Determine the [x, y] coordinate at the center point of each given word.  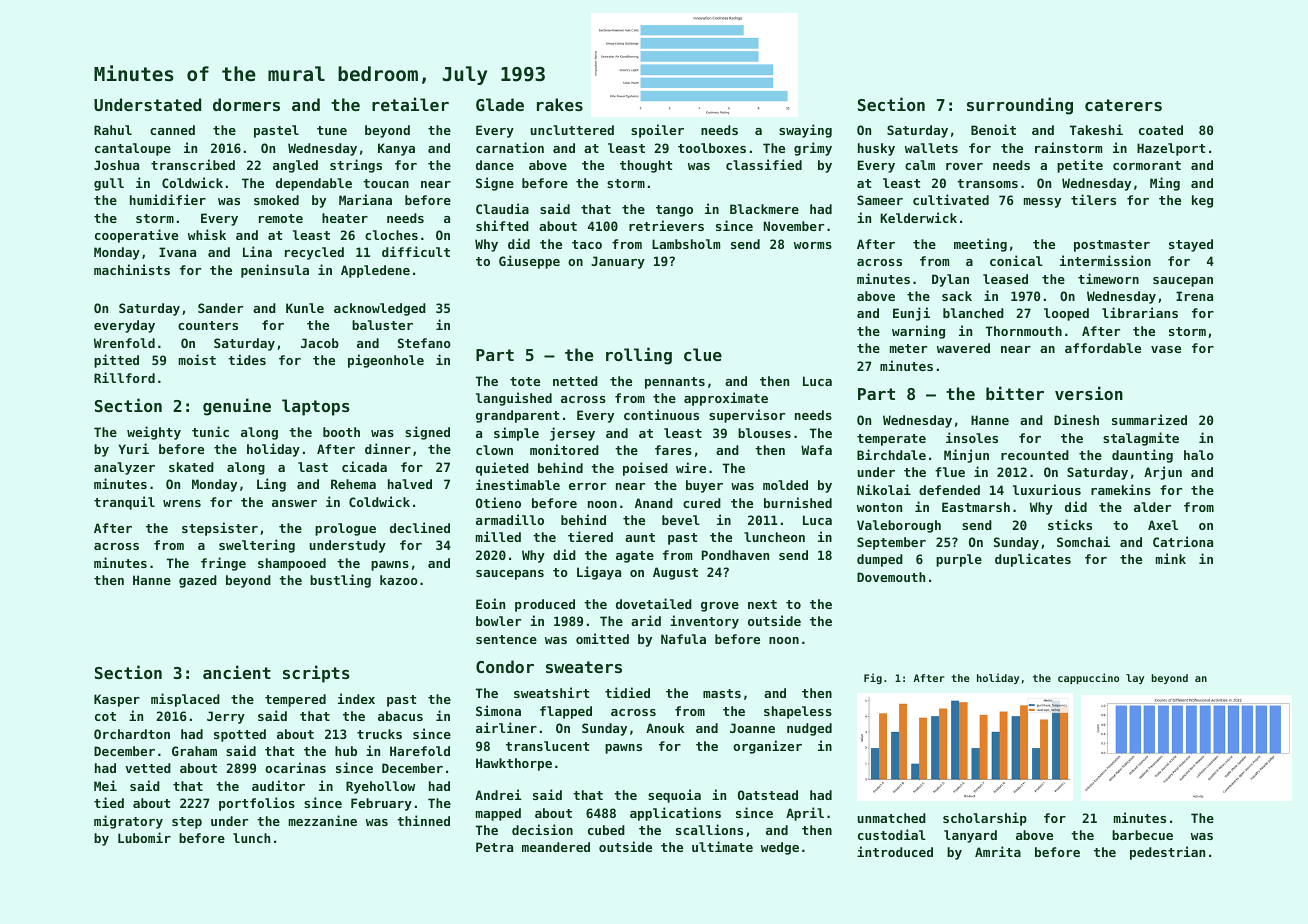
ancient [237, 672]
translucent [547, 746]
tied [109, 802]
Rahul [113, 130]
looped [1066, 314]
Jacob [320, 343]
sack [957, 296]
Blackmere [764, 209]
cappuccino [1088, 678]
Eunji [911, 314]
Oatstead [768, 795]
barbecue [1142, 835]
